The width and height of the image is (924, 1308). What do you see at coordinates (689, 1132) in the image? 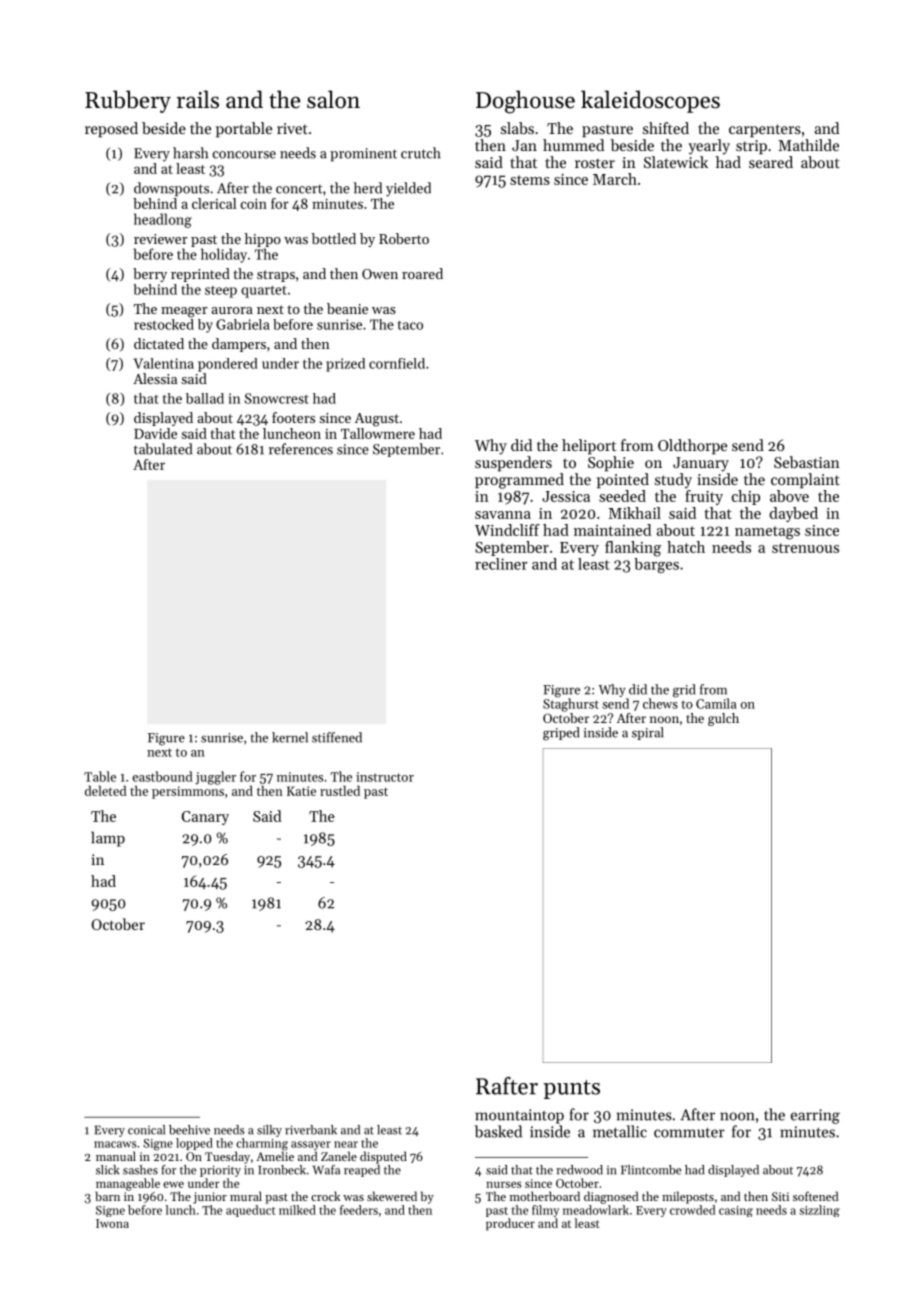
I see `commuter` at bounding box center [689, 1132].
